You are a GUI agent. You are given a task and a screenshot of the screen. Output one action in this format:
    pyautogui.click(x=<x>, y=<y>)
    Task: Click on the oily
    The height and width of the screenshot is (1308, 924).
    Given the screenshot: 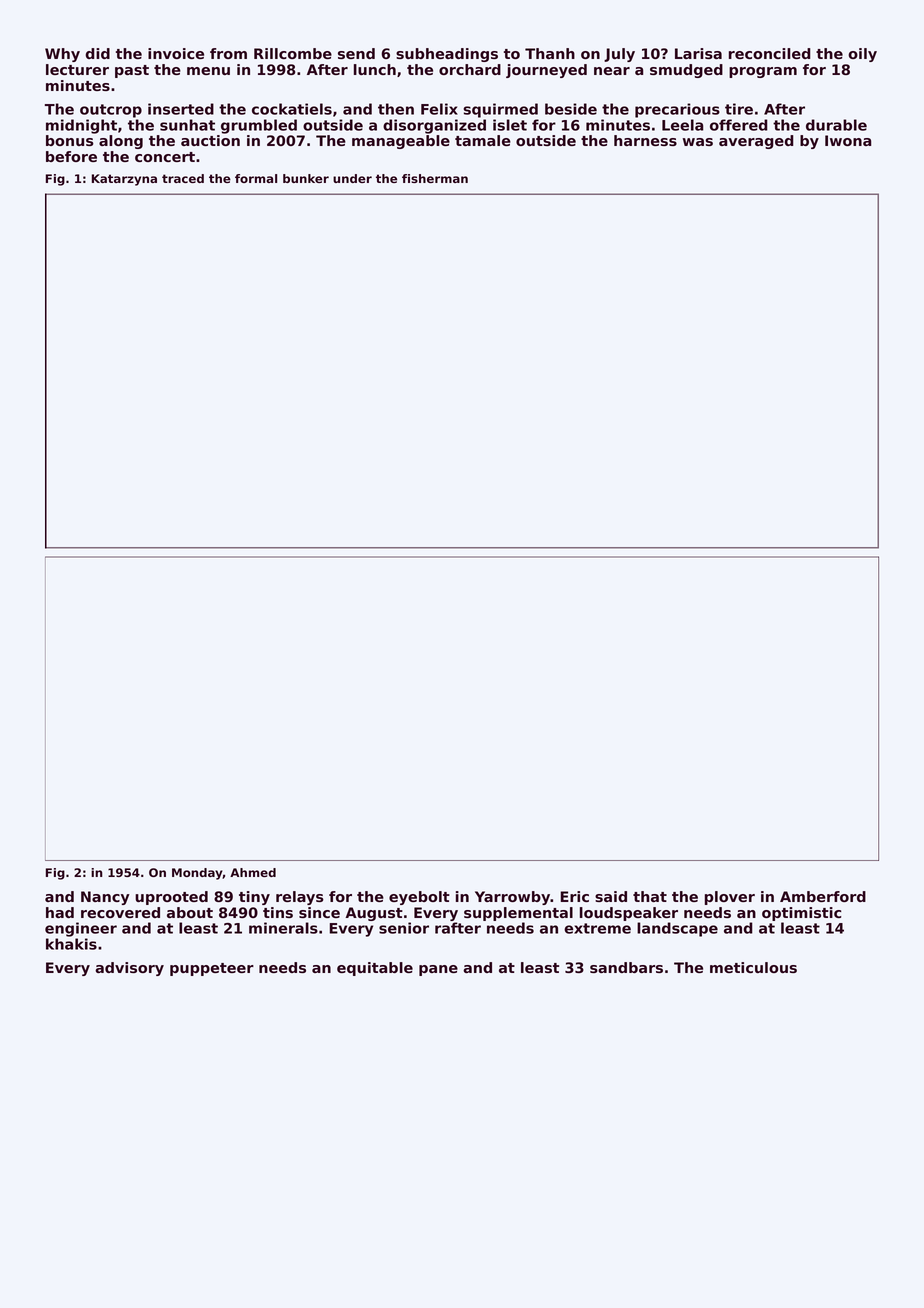 What is the action you would take?
    pyautogui.click(x=862, y=55)
